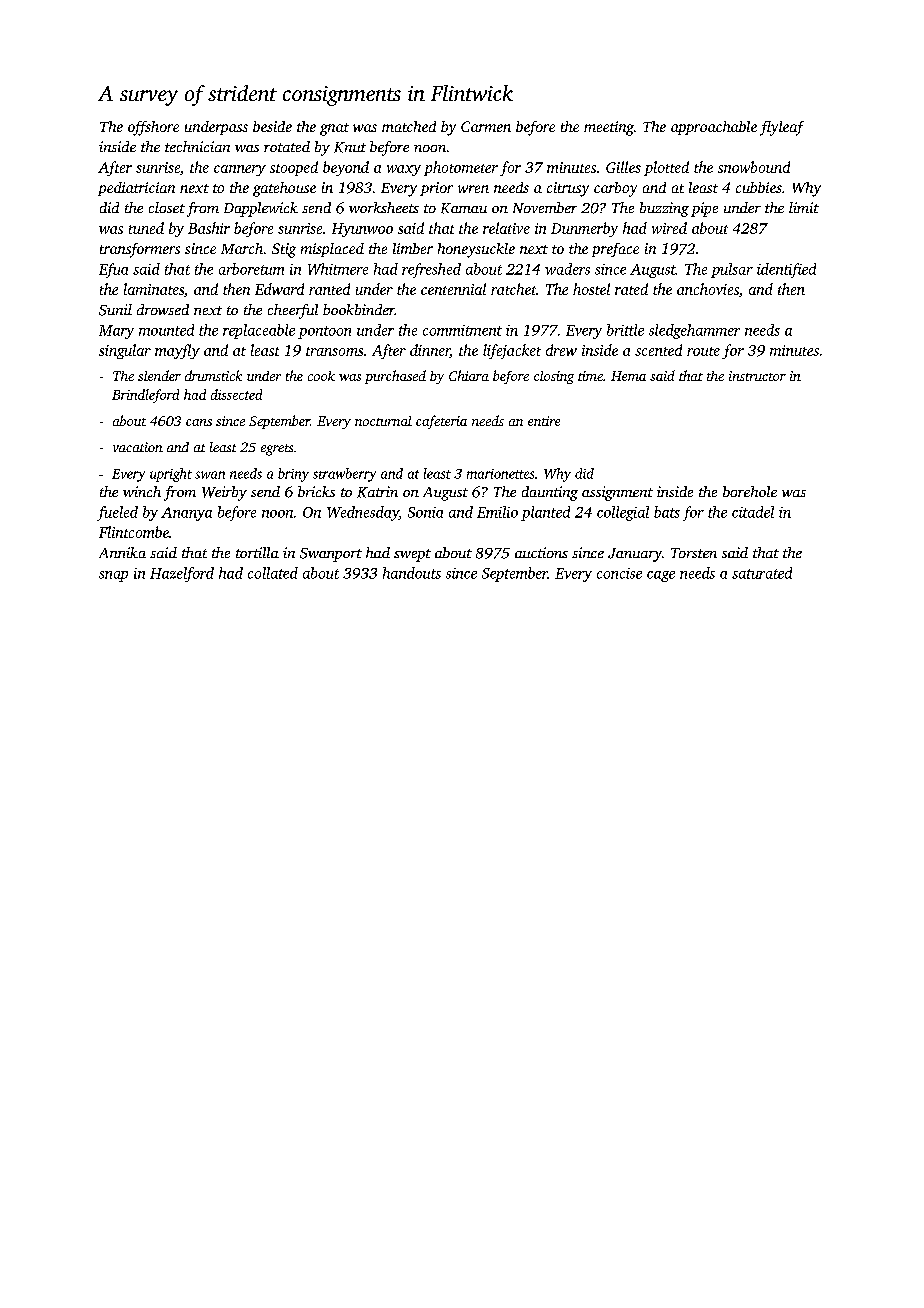 This page has height=1308, width=924. What do you see at coordinates (568, 189) in the page?
I see `citrusy` at bounding box center [568, 189].
